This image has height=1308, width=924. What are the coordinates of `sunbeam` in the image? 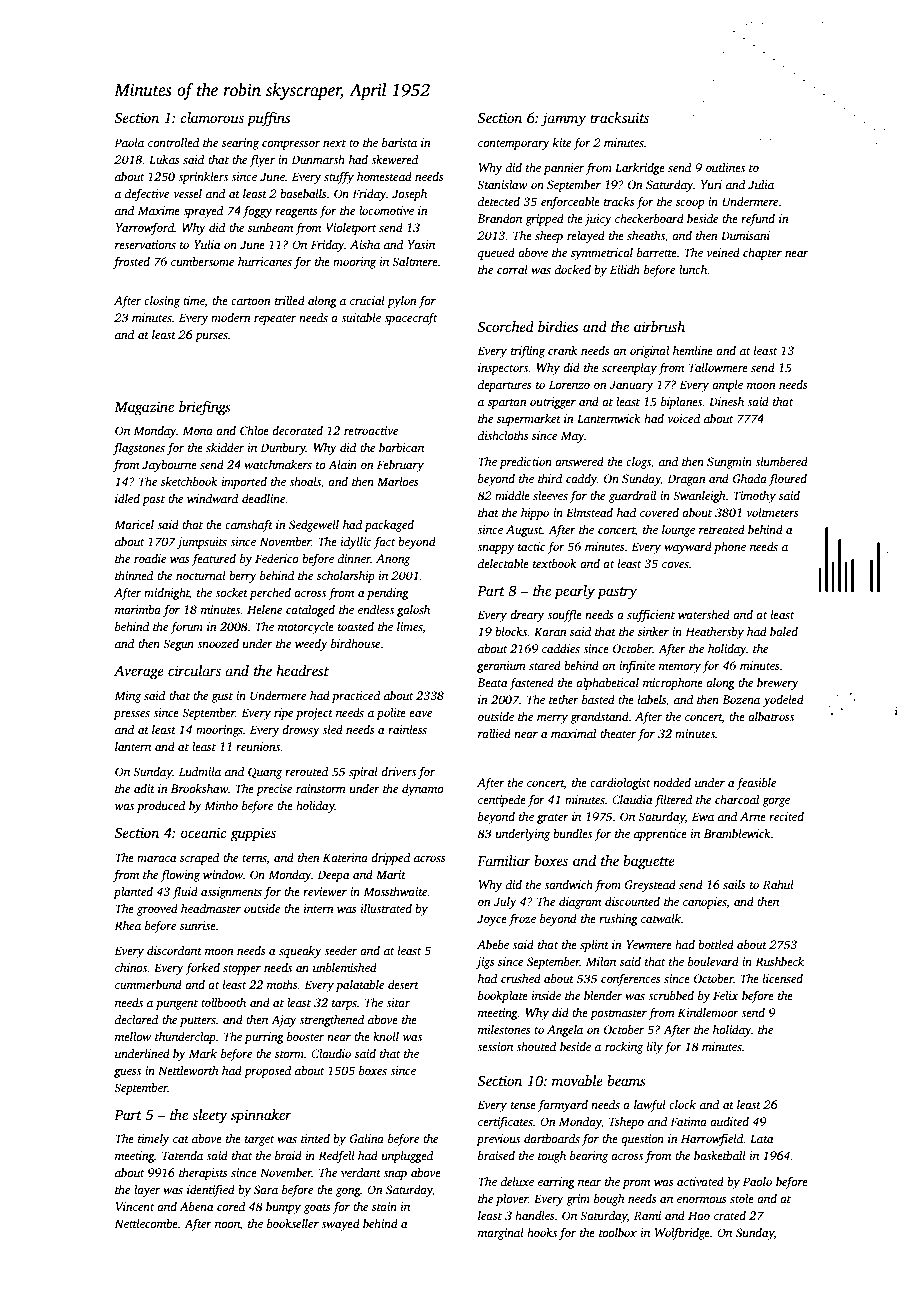 It's located at (270, 227).
